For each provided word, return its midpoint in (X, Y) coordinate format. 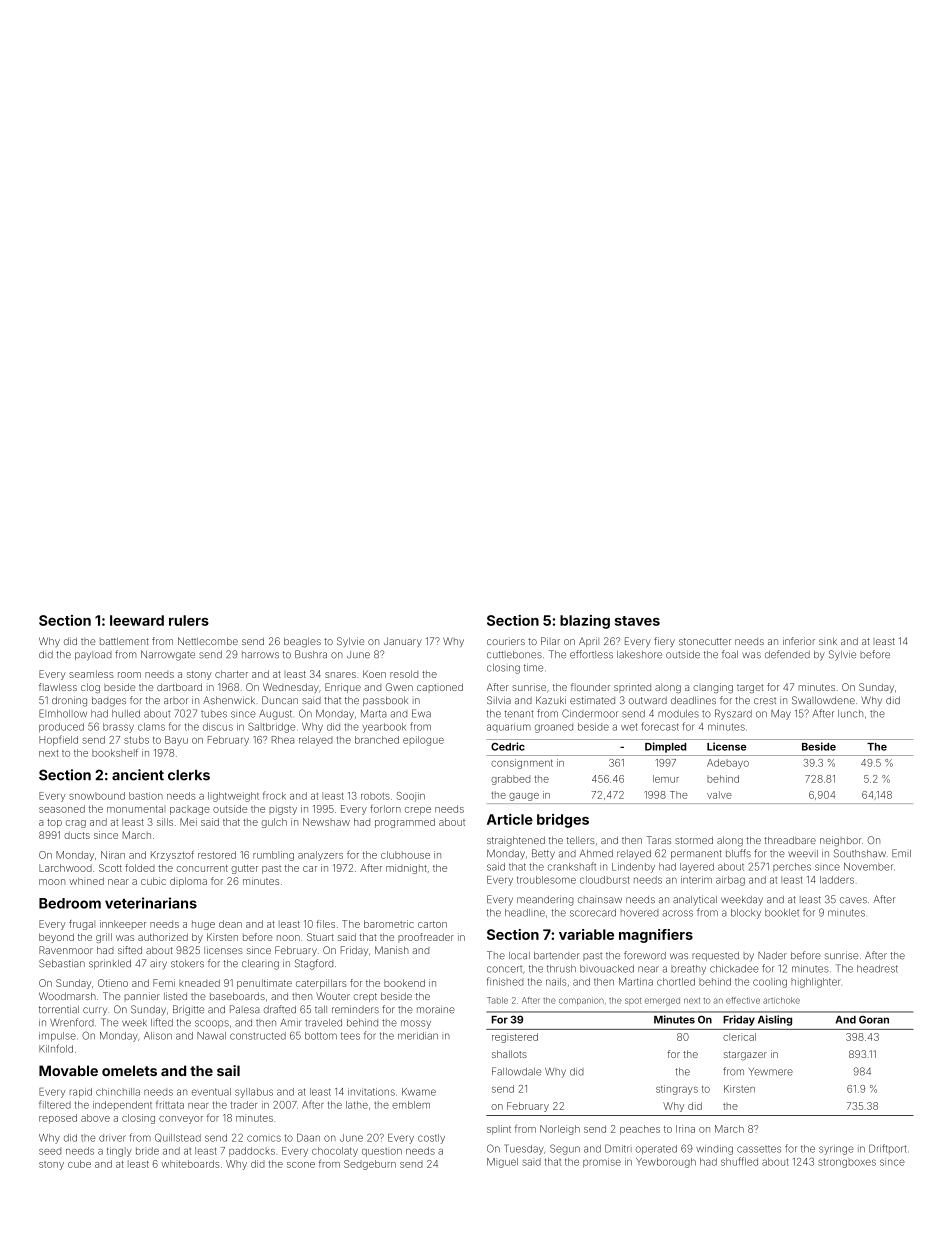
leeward (137, 620)
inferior (799, 641)
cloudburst (605, 880)
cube (79, 1164)
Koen (374, 674)
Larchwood (65, 868)
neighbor (841, 841)
